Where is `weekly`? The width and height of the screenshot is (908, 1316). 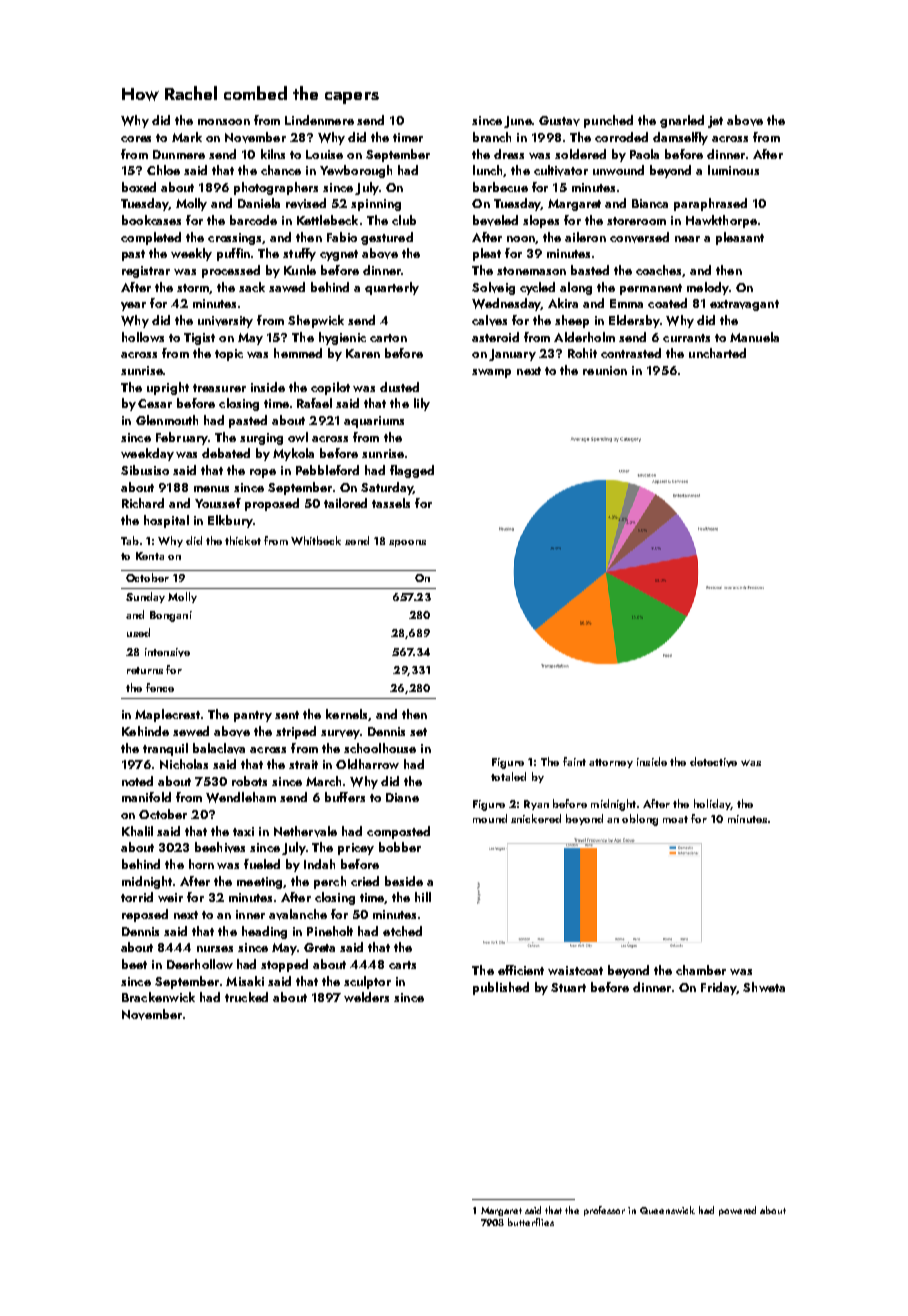 weekly is located at coordinates (191, 254).
